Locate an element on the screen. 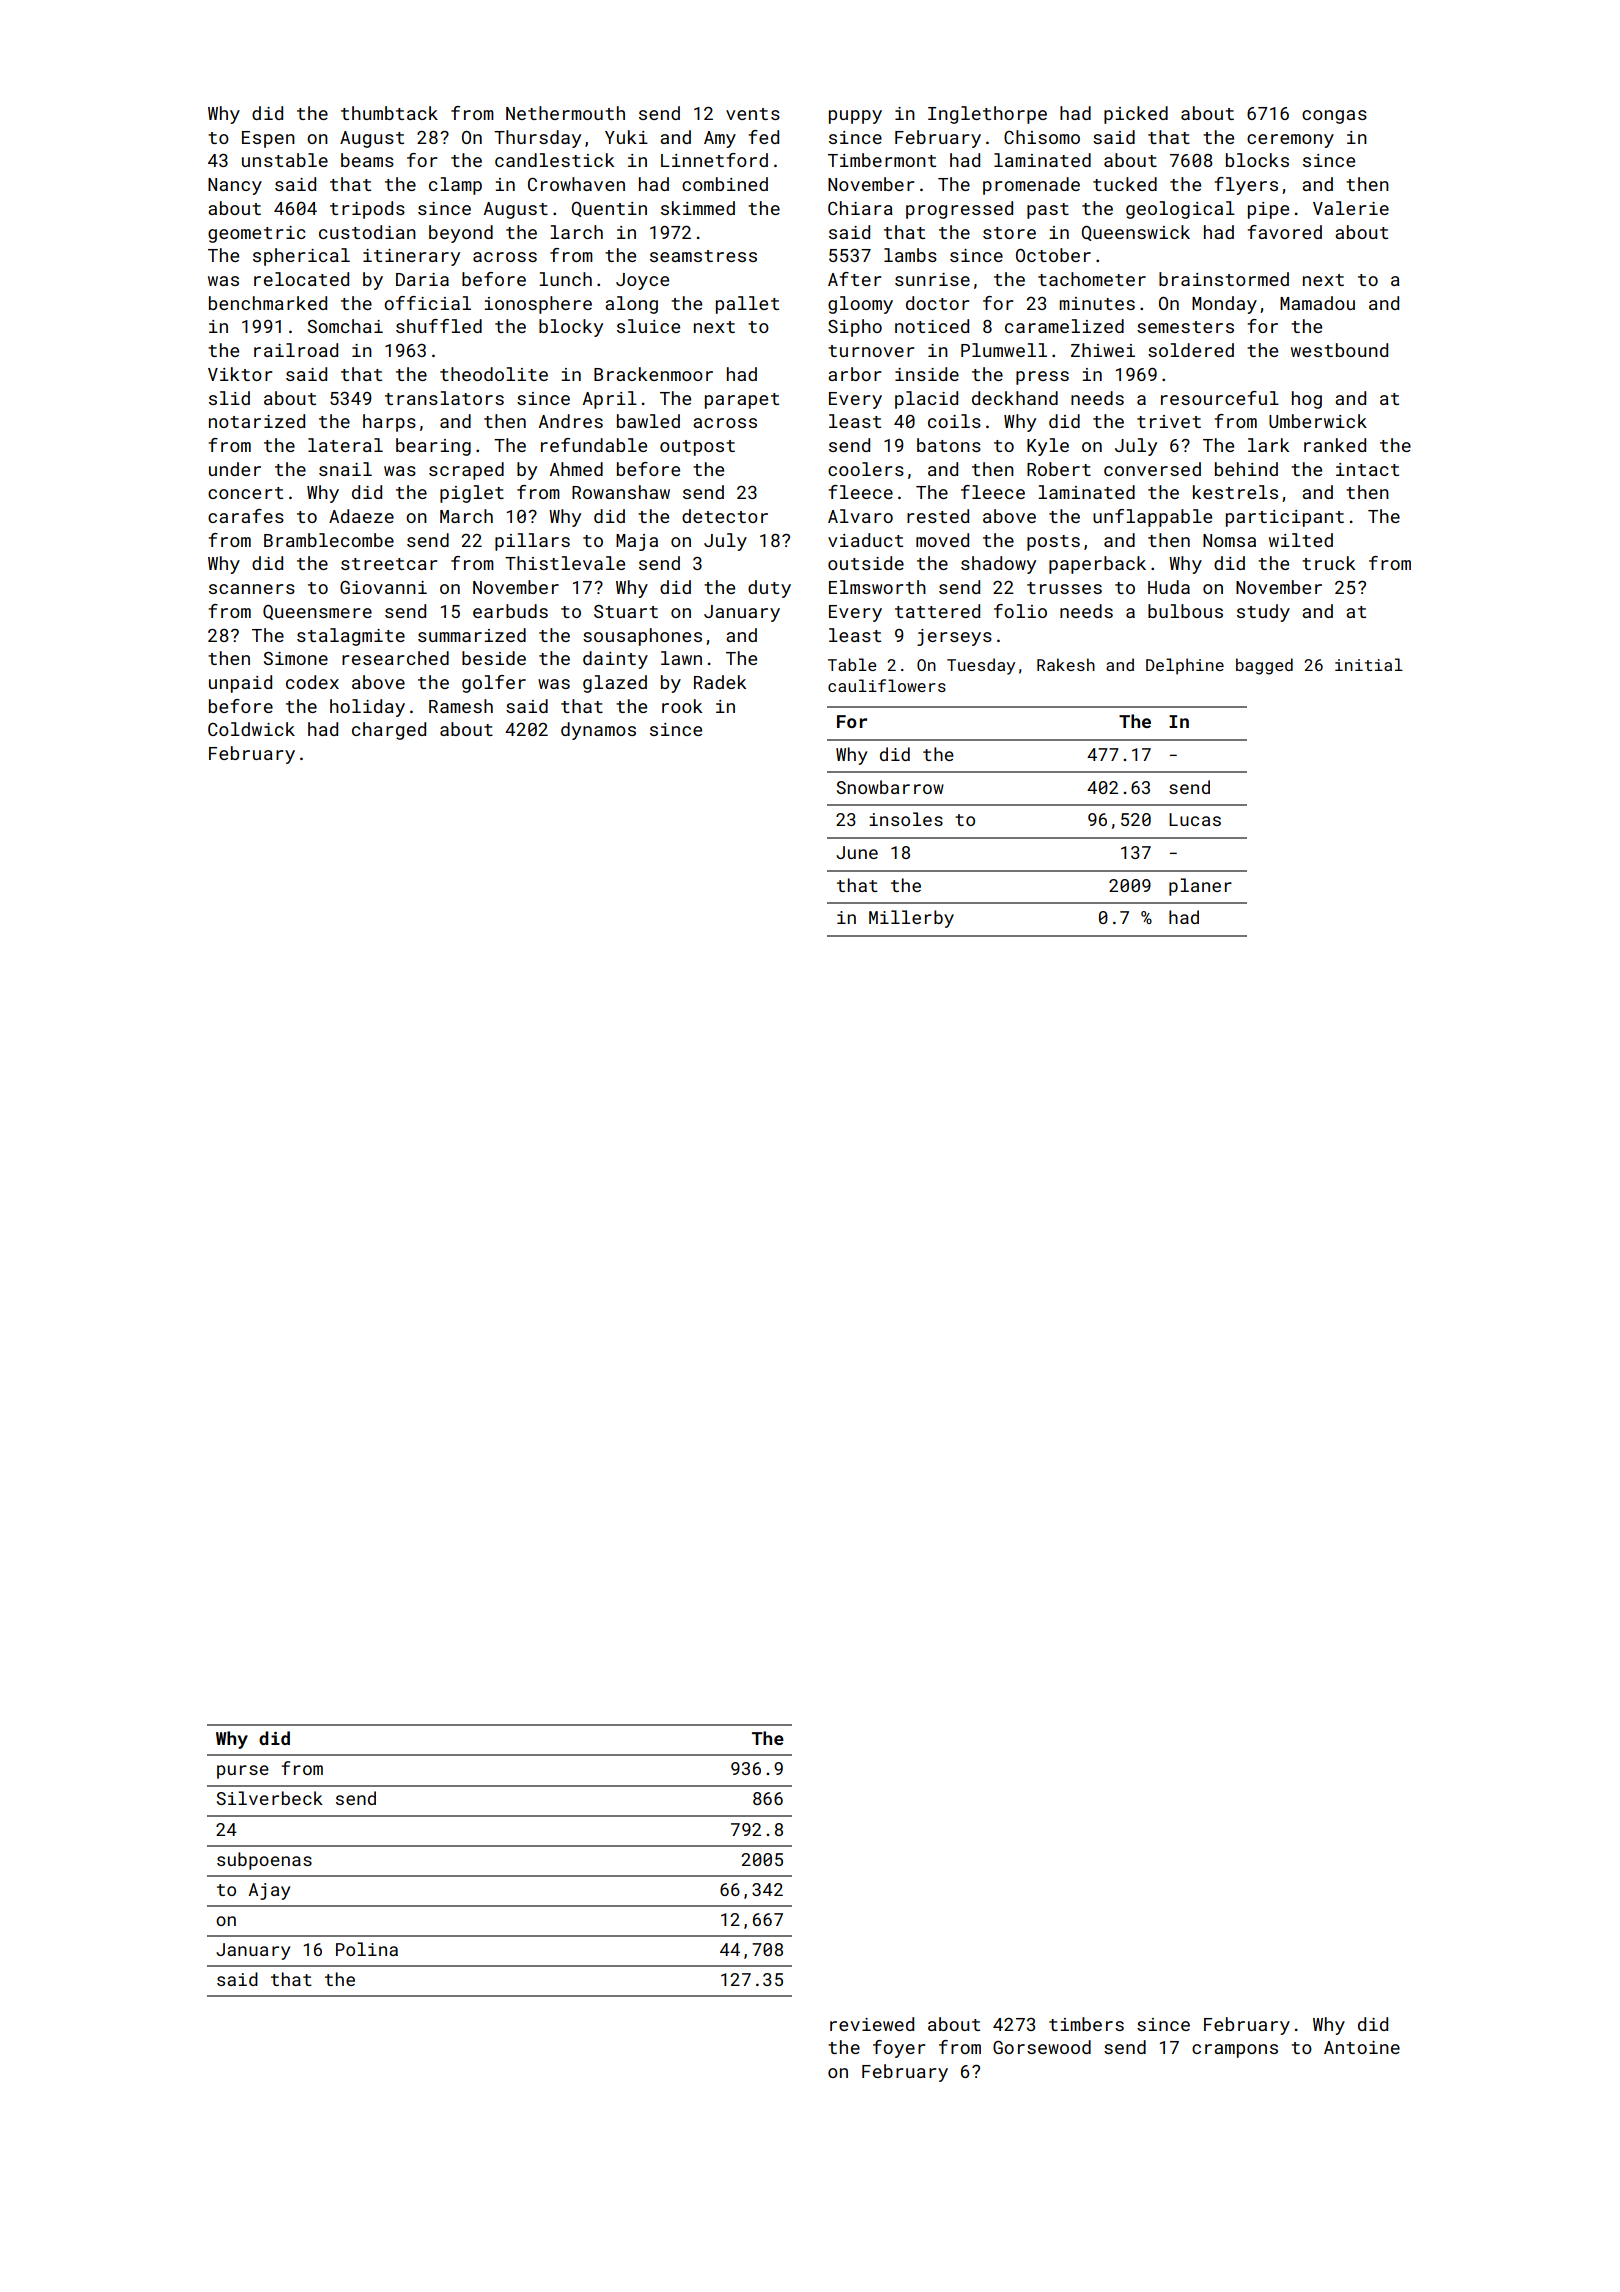  planer is located at coordinates (1200, 887).
